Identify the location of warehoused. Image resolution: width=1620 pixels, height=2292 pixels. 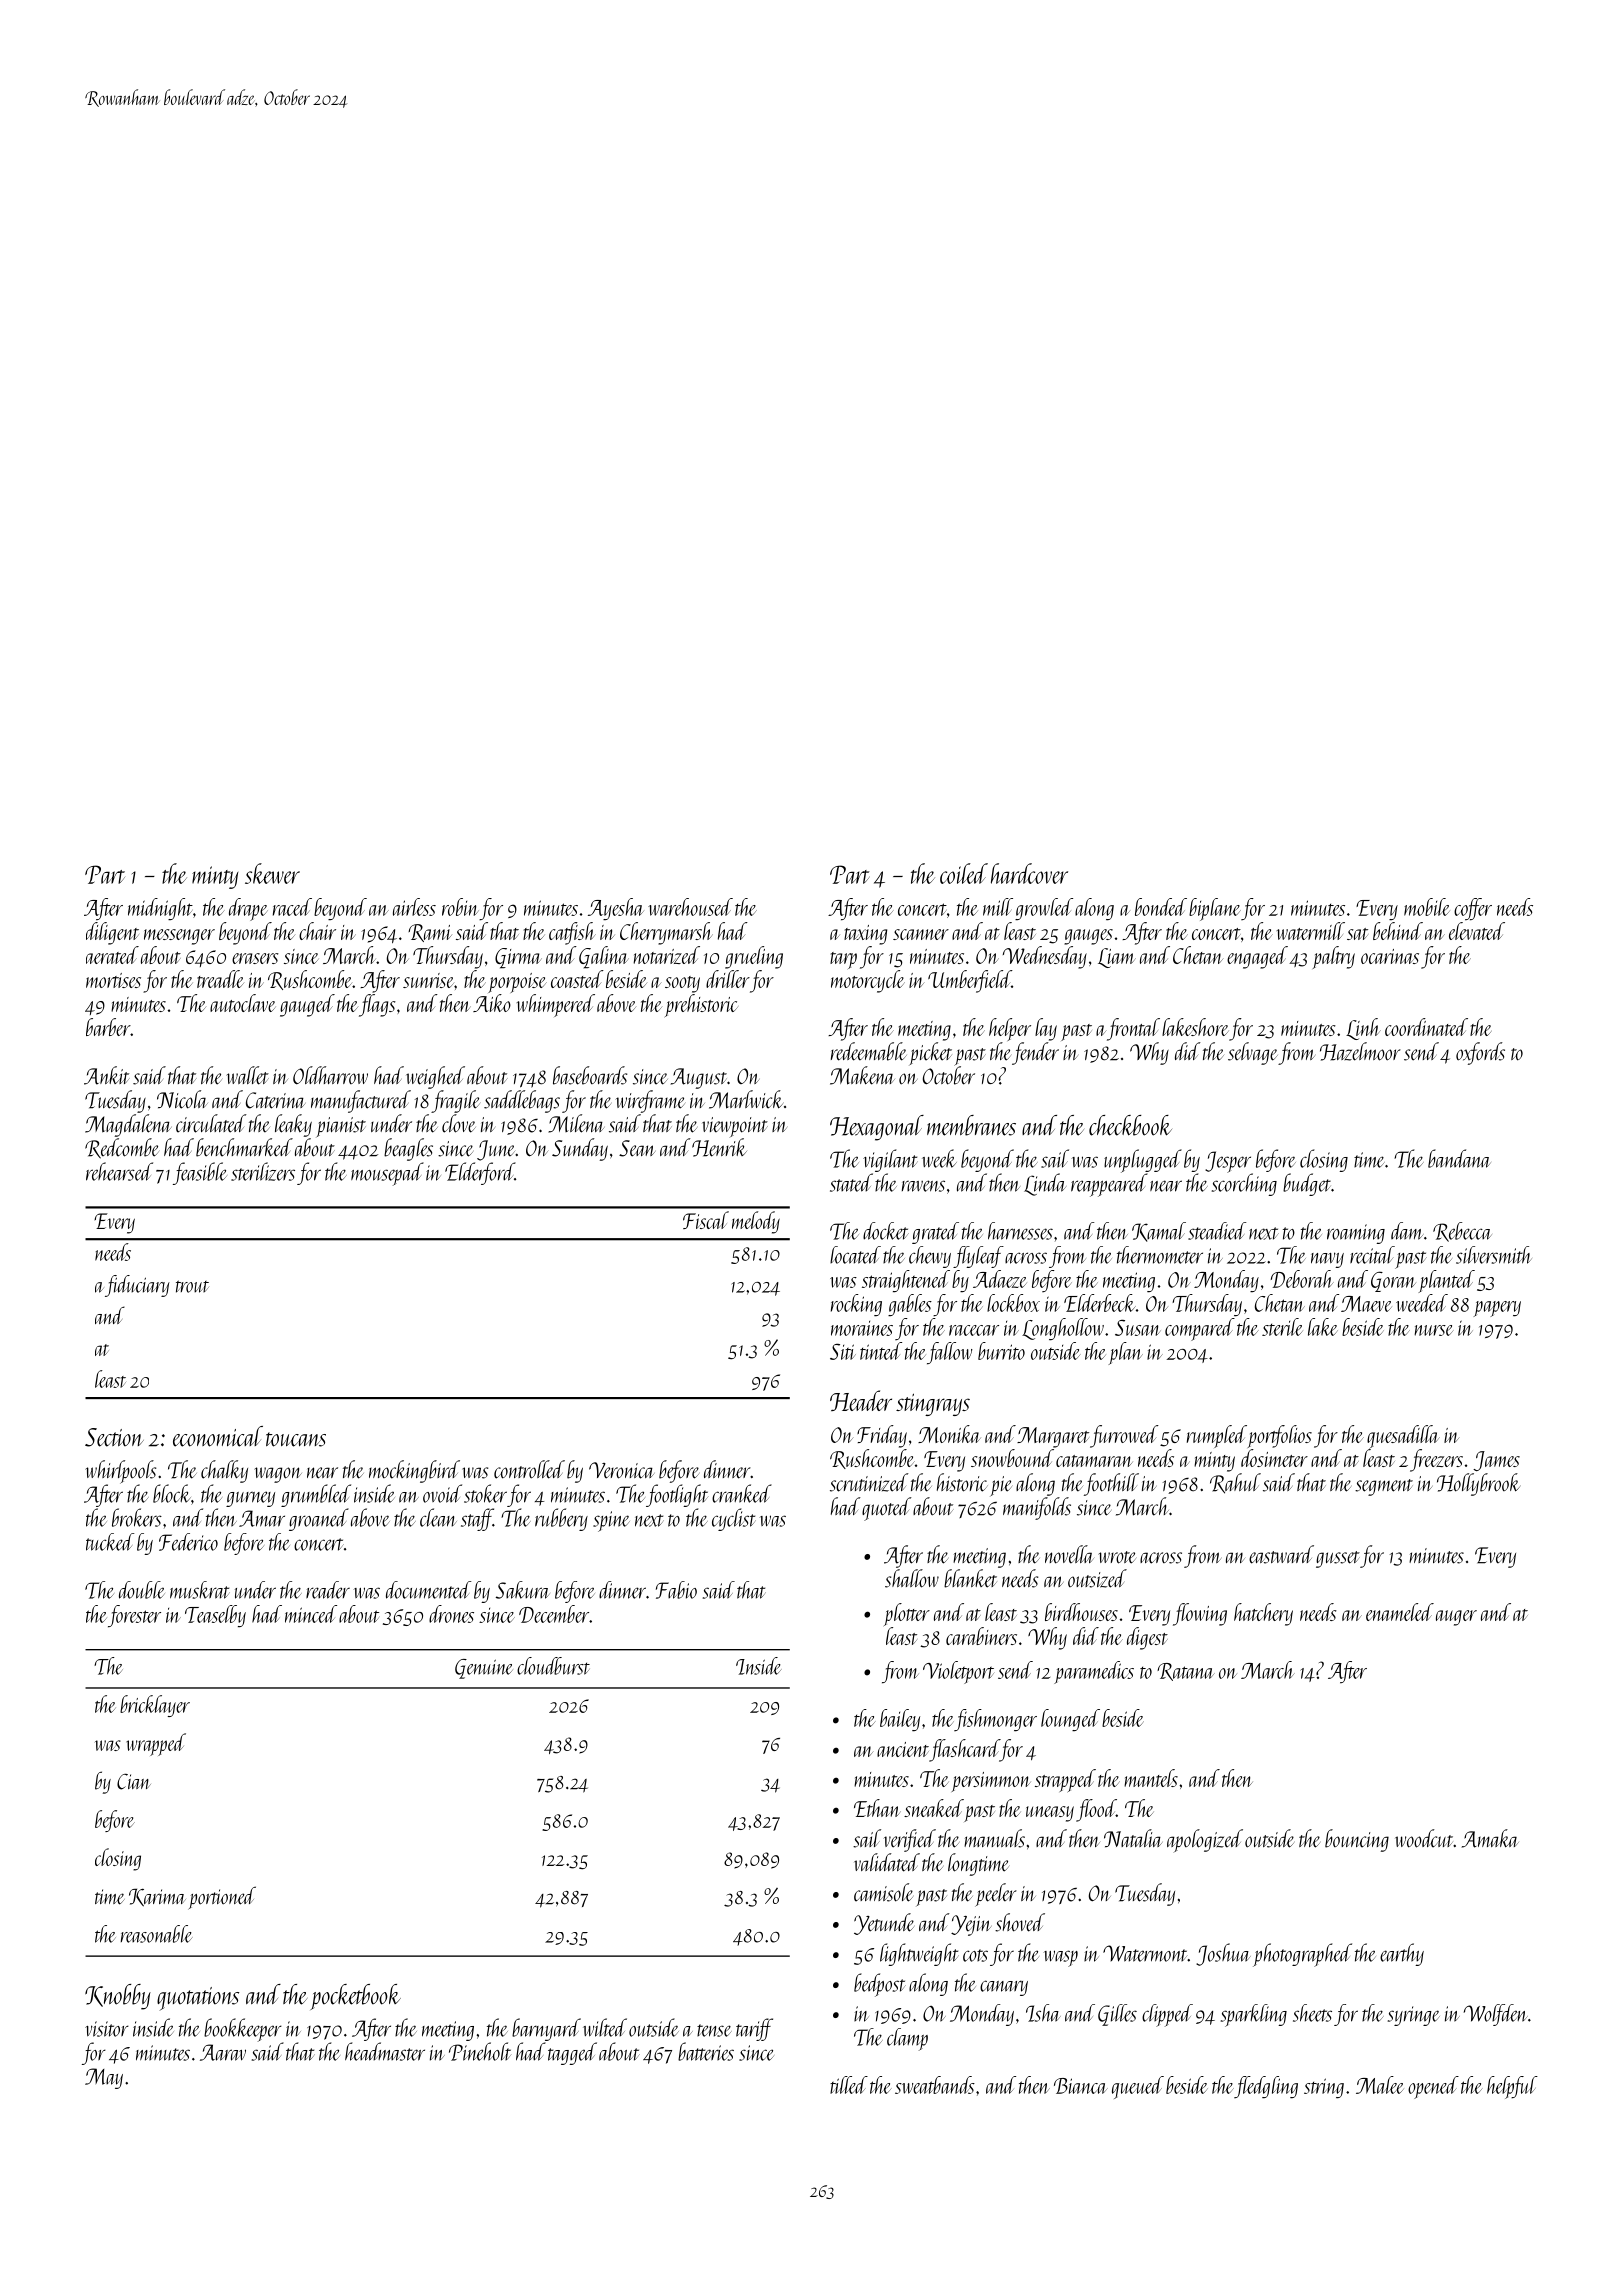
(690, 907).
